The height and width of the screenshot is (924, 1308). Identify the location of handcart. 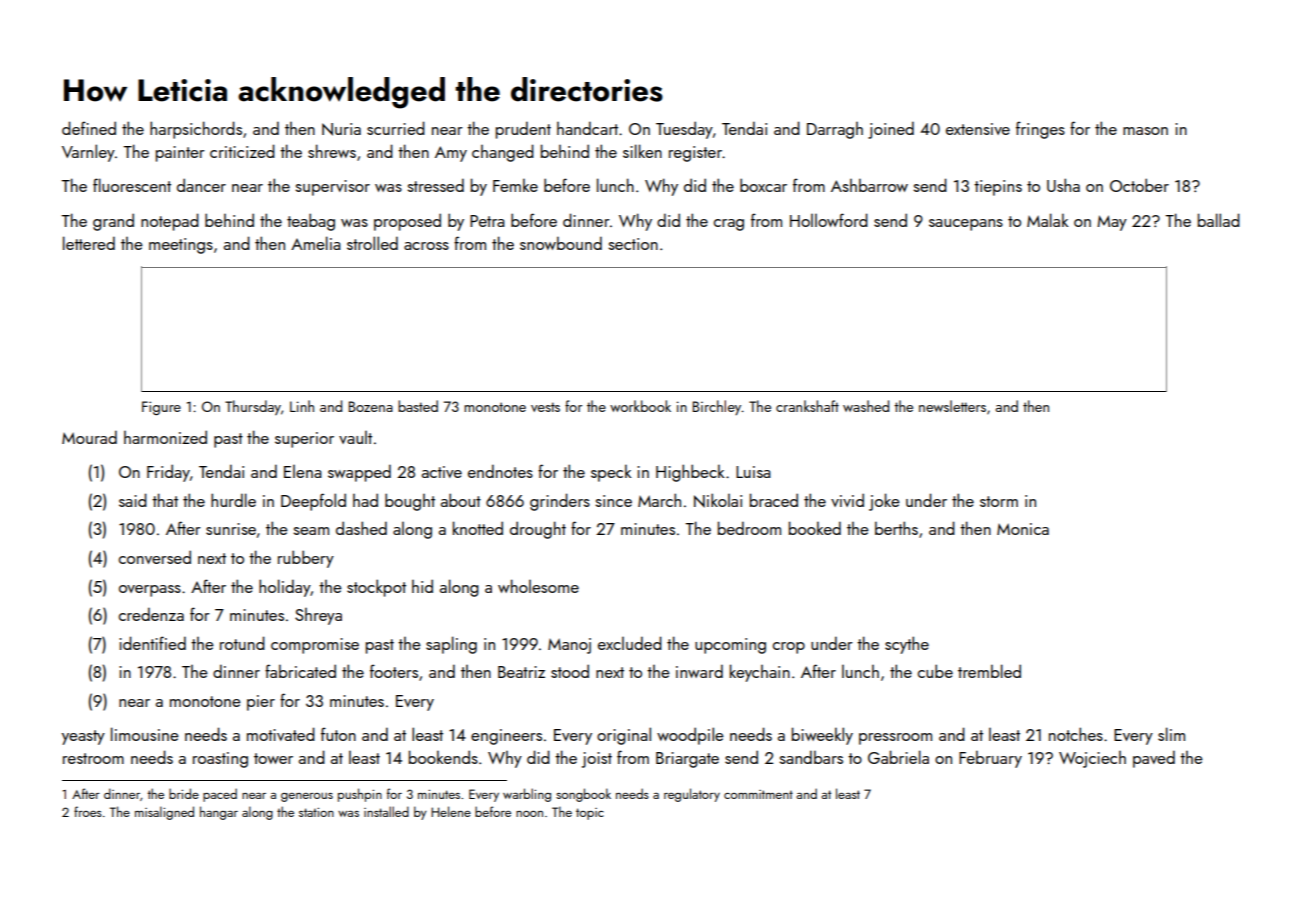
(587, 128).
